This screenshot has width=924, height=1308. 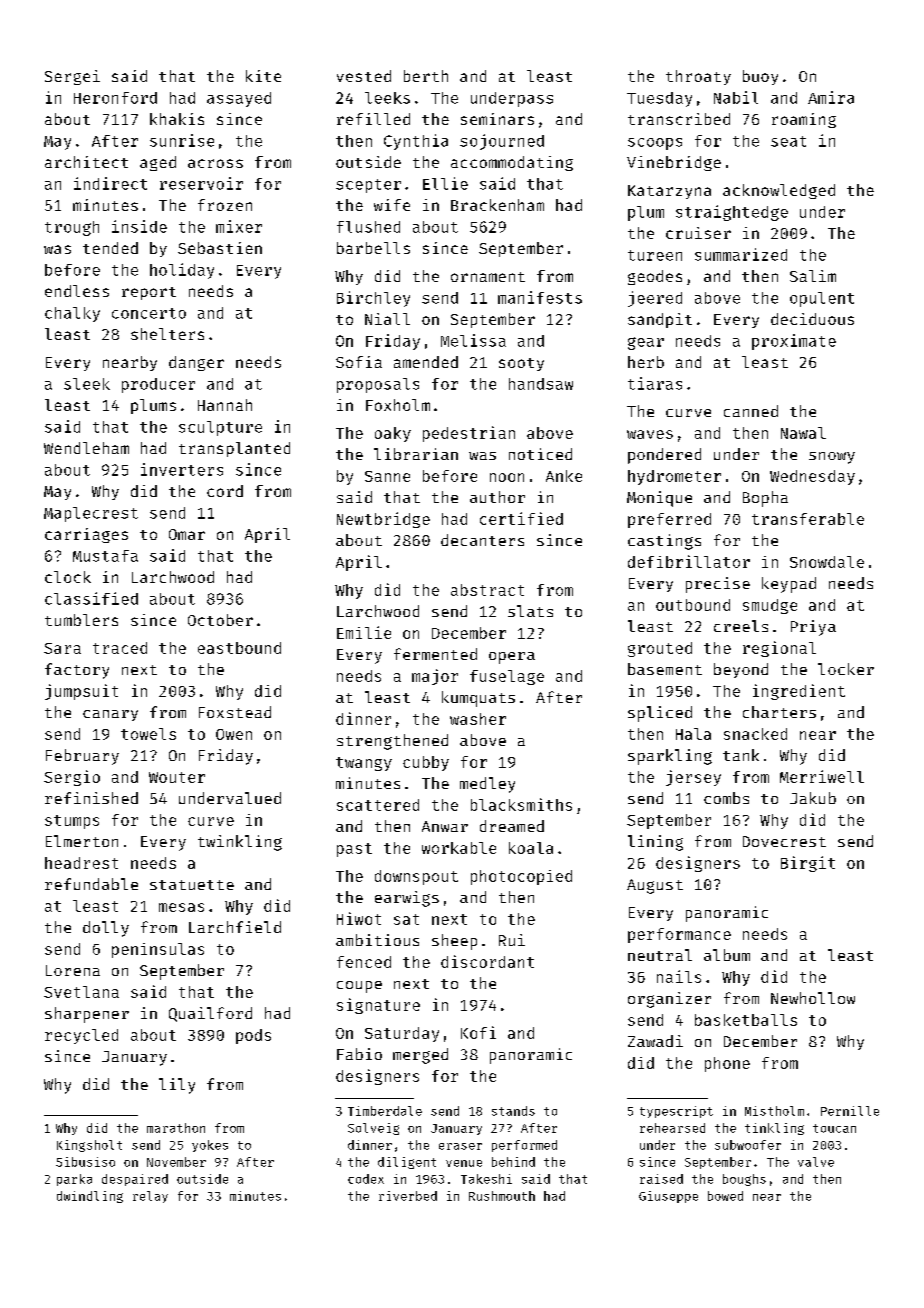 What do you see at coordinates (698, 77) in the screenshot?
I see `throaty` at bounding box center [698, 77].
